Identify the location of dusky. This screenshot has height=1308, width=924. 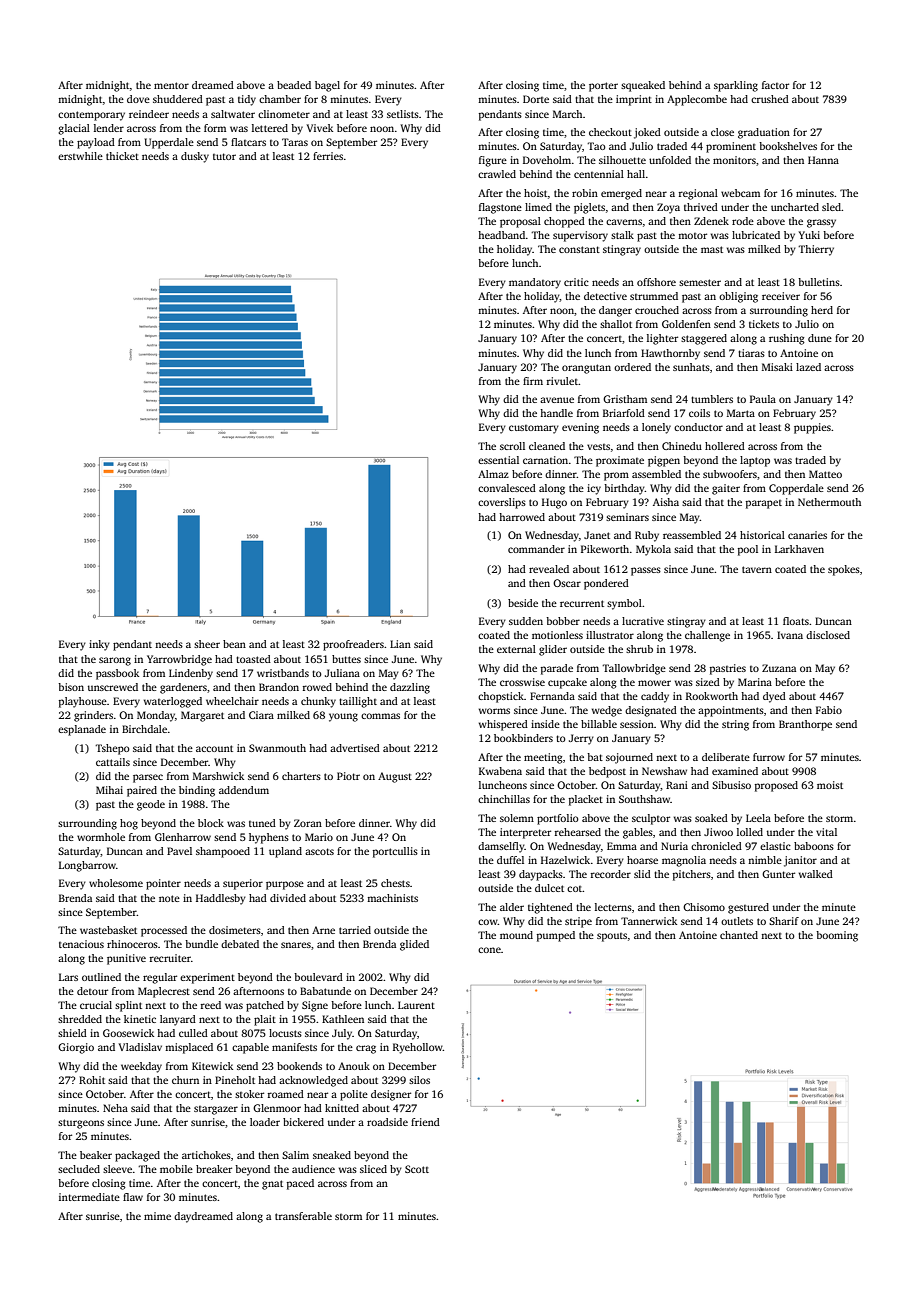
(195, 157).
